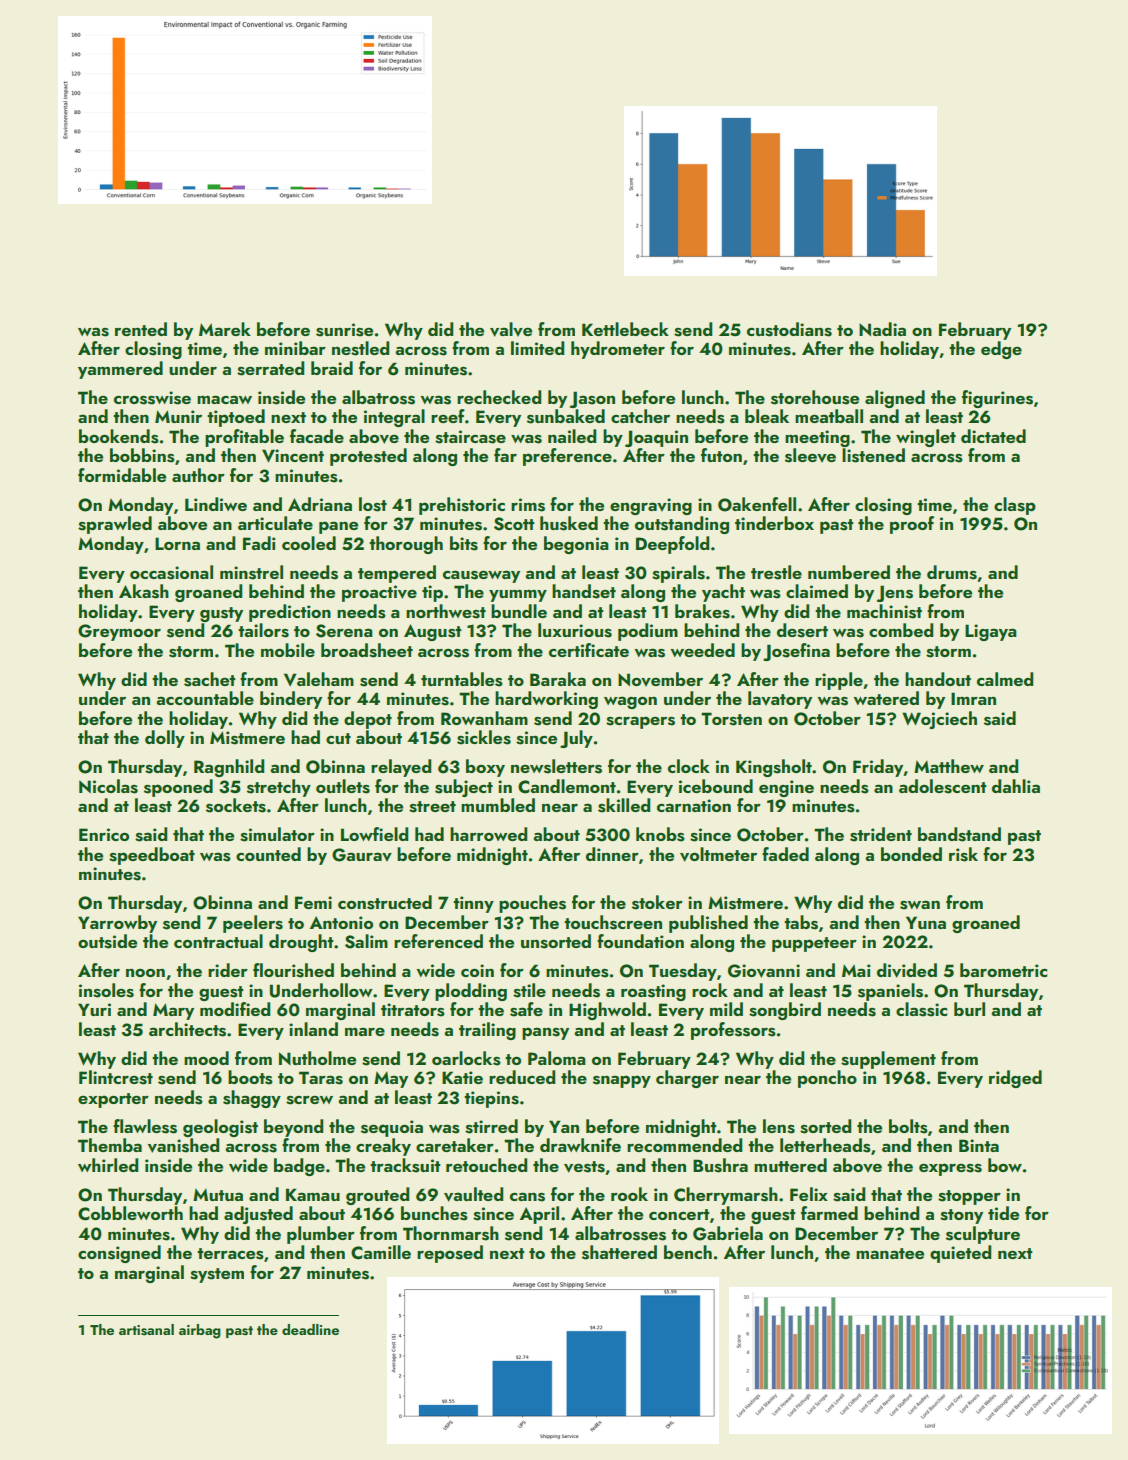  I want to click on Wojciech, so click(939, 720).
